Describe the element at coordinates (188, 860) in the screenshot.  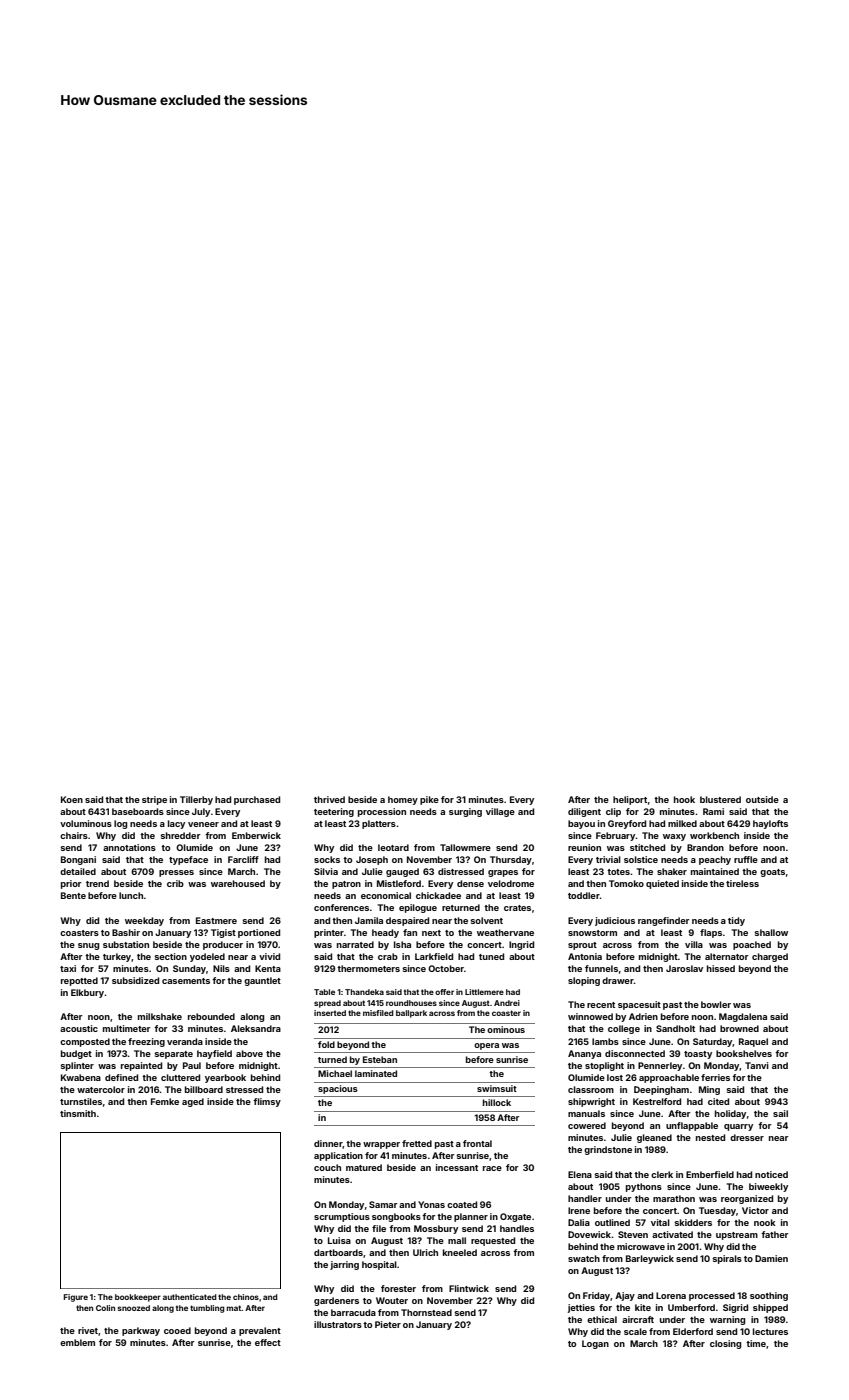
I see `typeface` at that location.
